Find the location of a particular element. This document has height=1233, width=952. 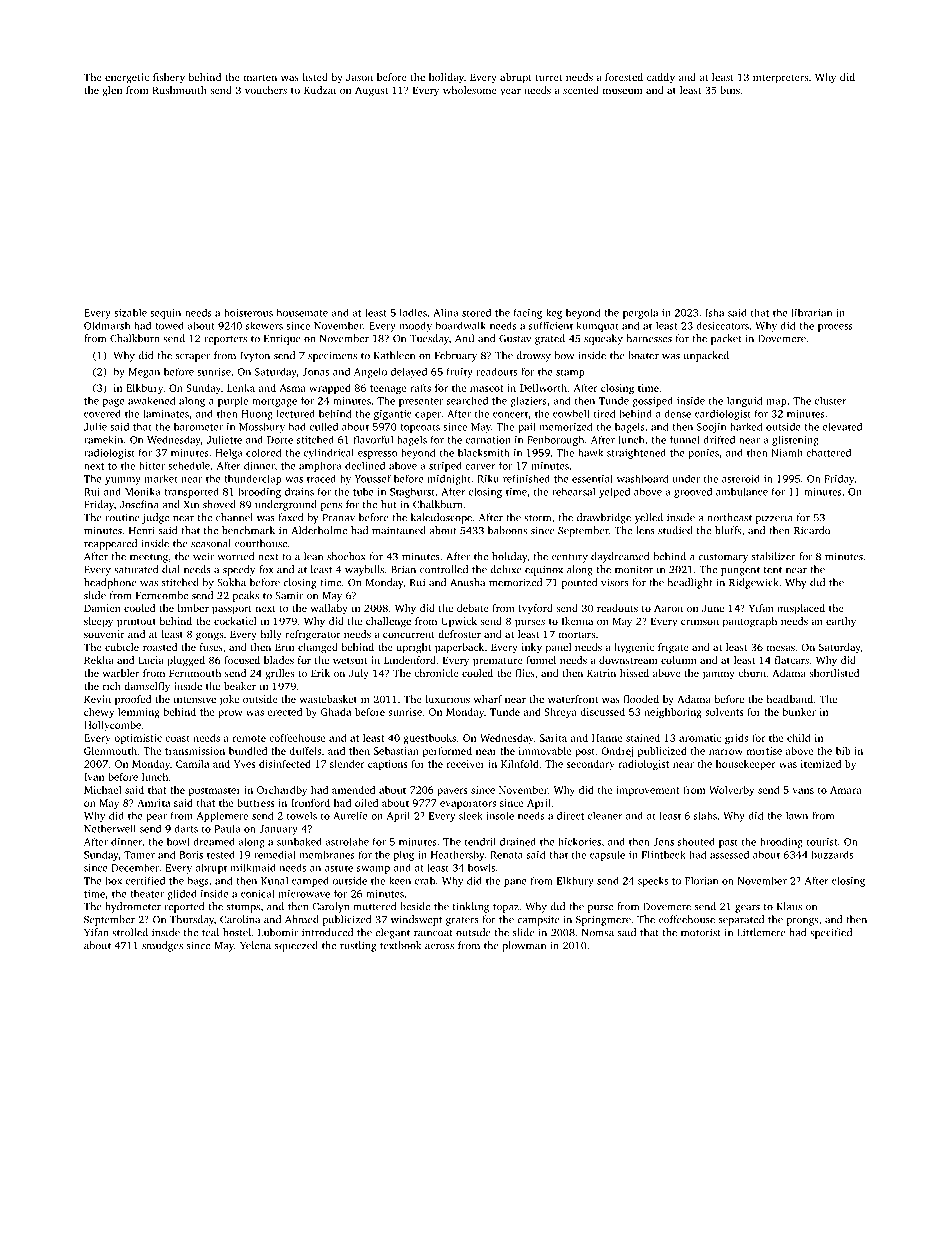

textbook is located at coordinates (400, 945).
